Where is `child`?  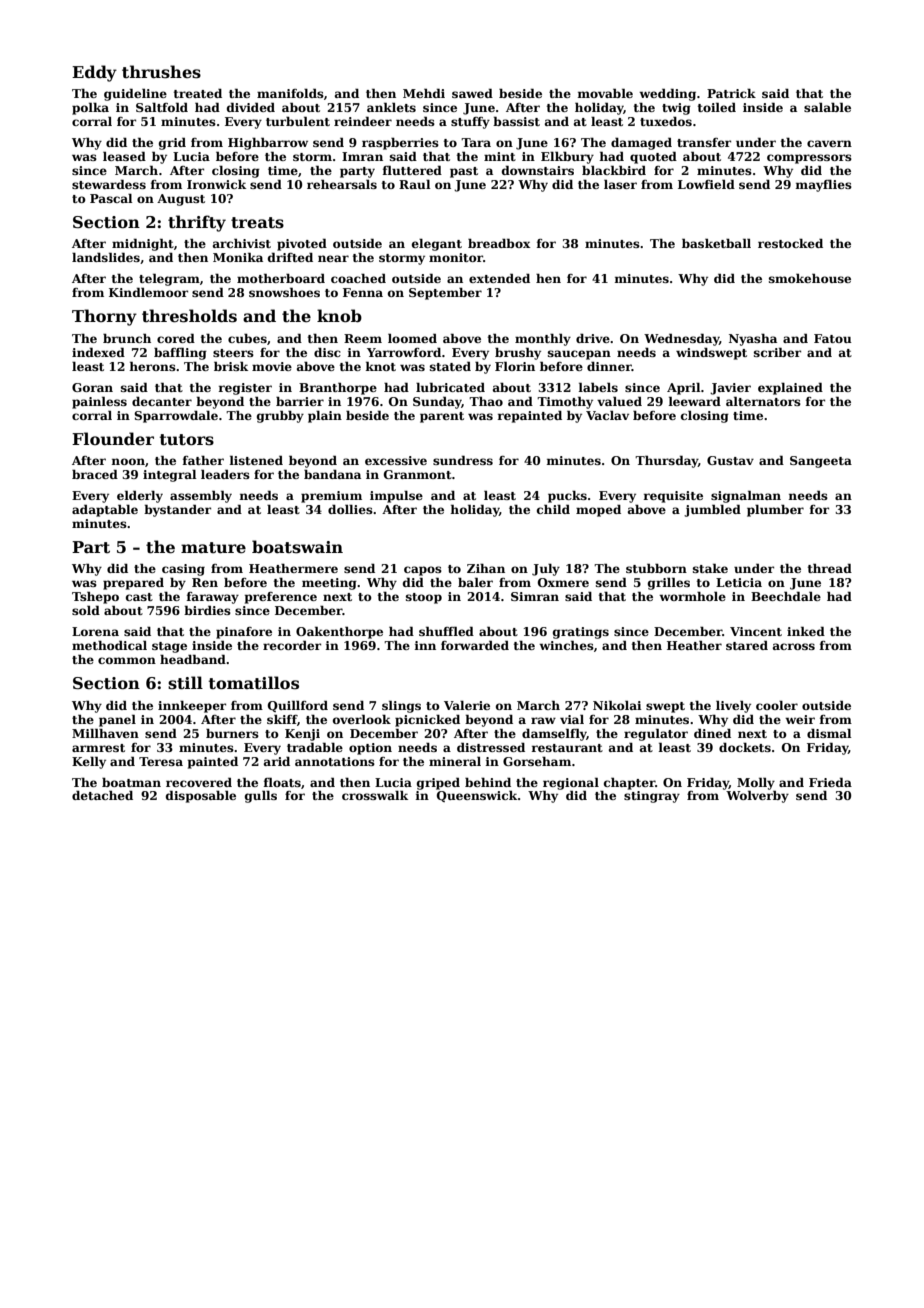 child is located at coordinates (553, 509).
